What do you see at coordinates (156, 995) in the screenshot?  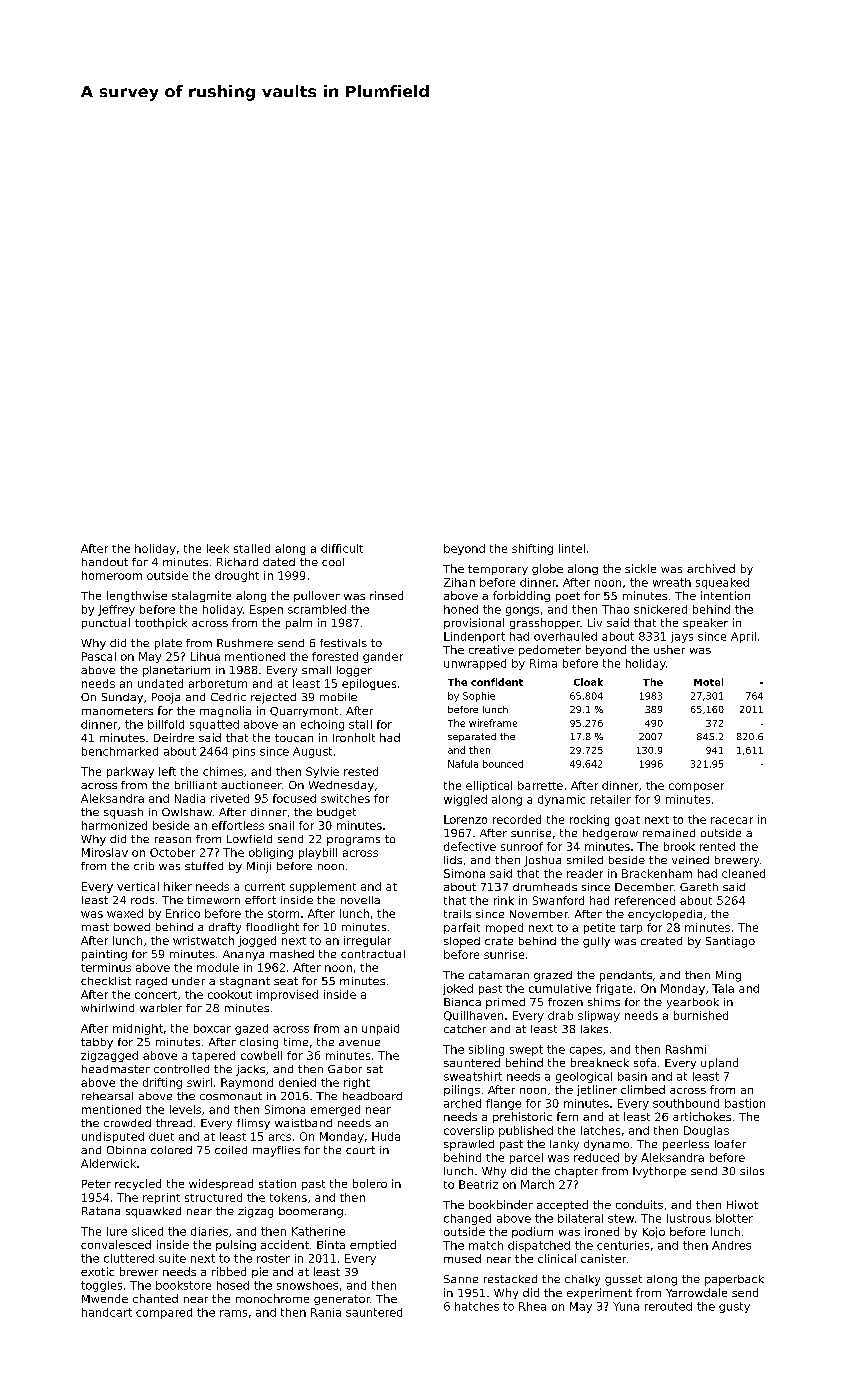 I see `concert` at bounding box center [156, 995].
